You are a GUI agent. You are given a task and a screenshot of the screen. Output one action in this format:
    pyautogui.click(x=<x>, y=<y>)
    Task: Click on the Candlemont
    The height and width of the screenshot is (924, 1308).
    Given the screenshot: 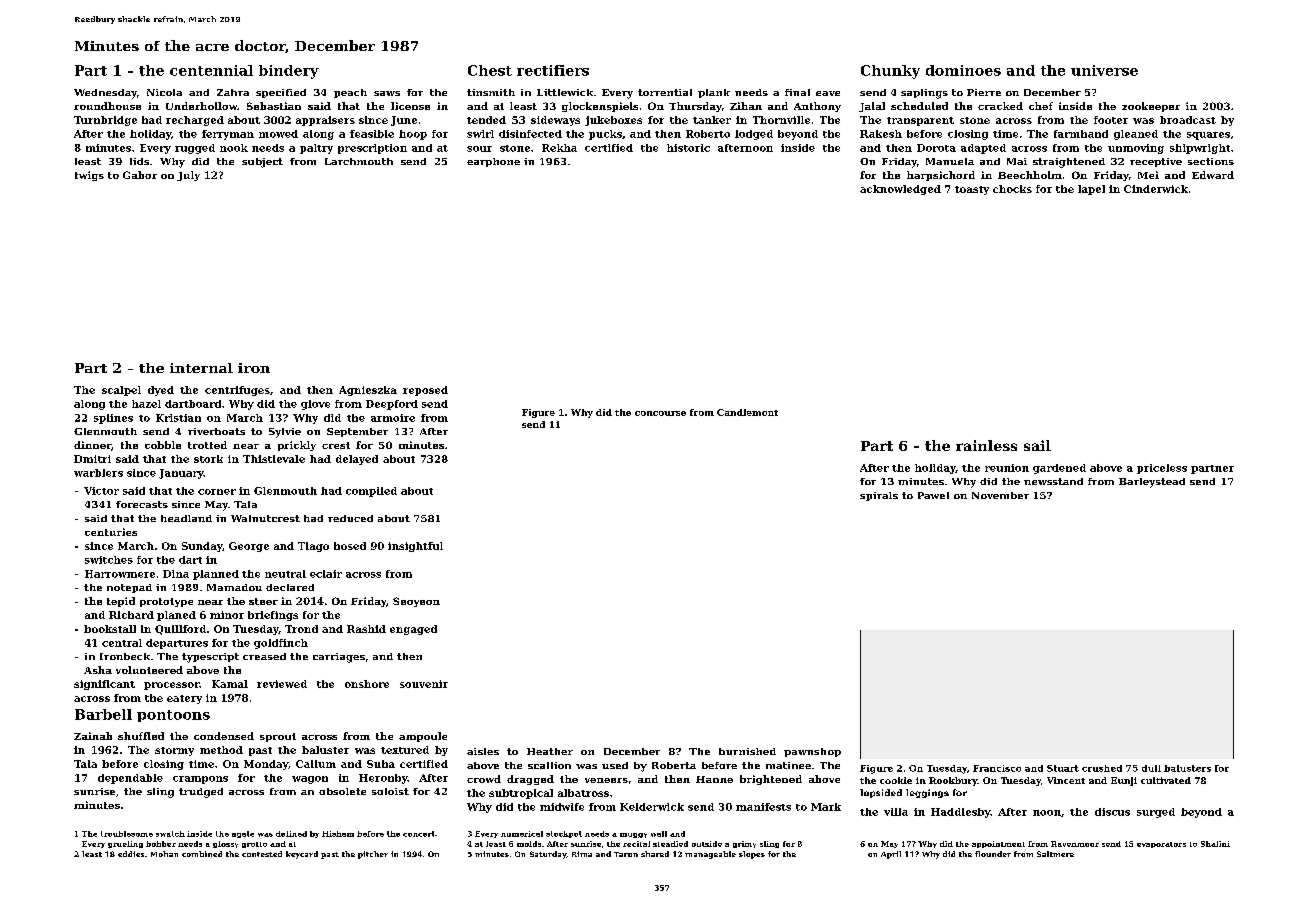 What is the action you would take?
    pyautogui.click(x=747, y=412)
